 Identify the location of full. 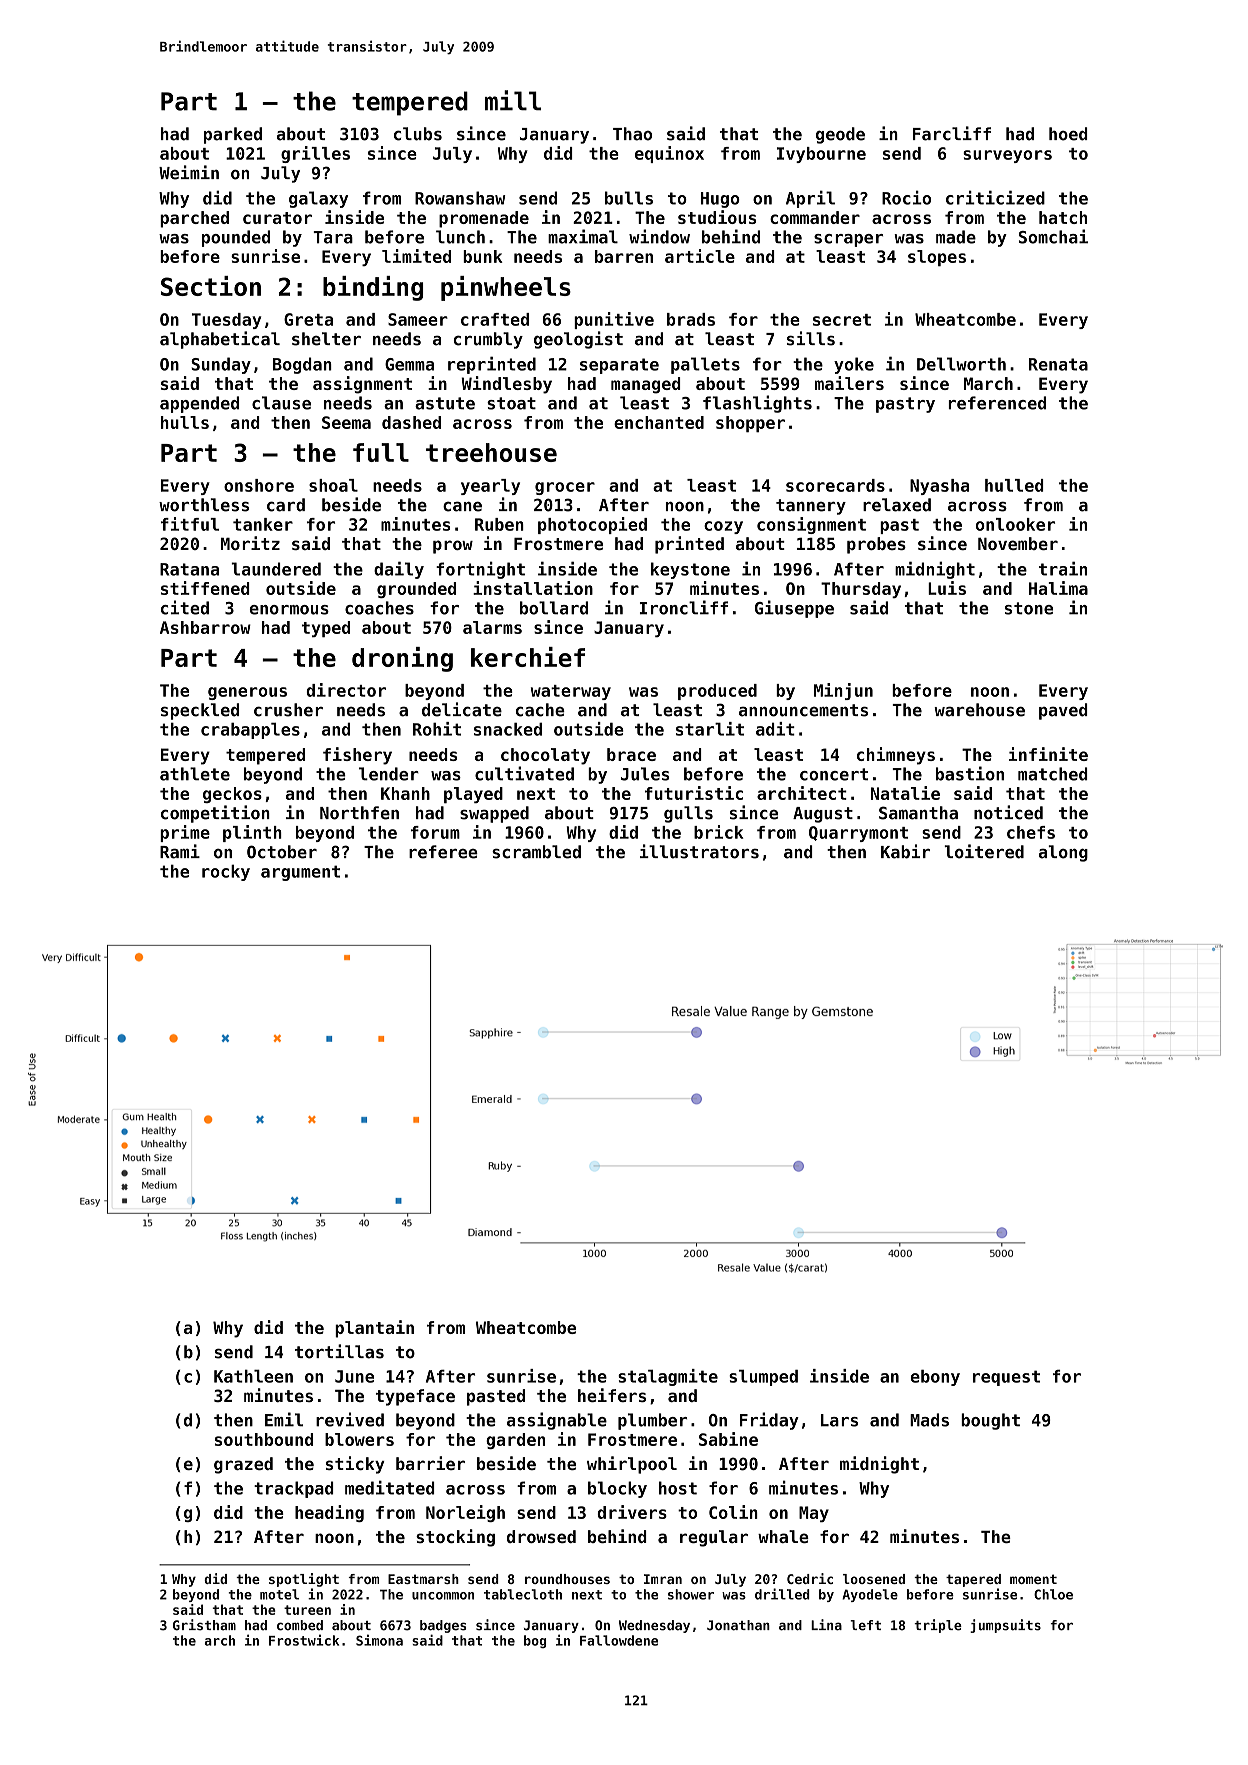
(381, 452).
